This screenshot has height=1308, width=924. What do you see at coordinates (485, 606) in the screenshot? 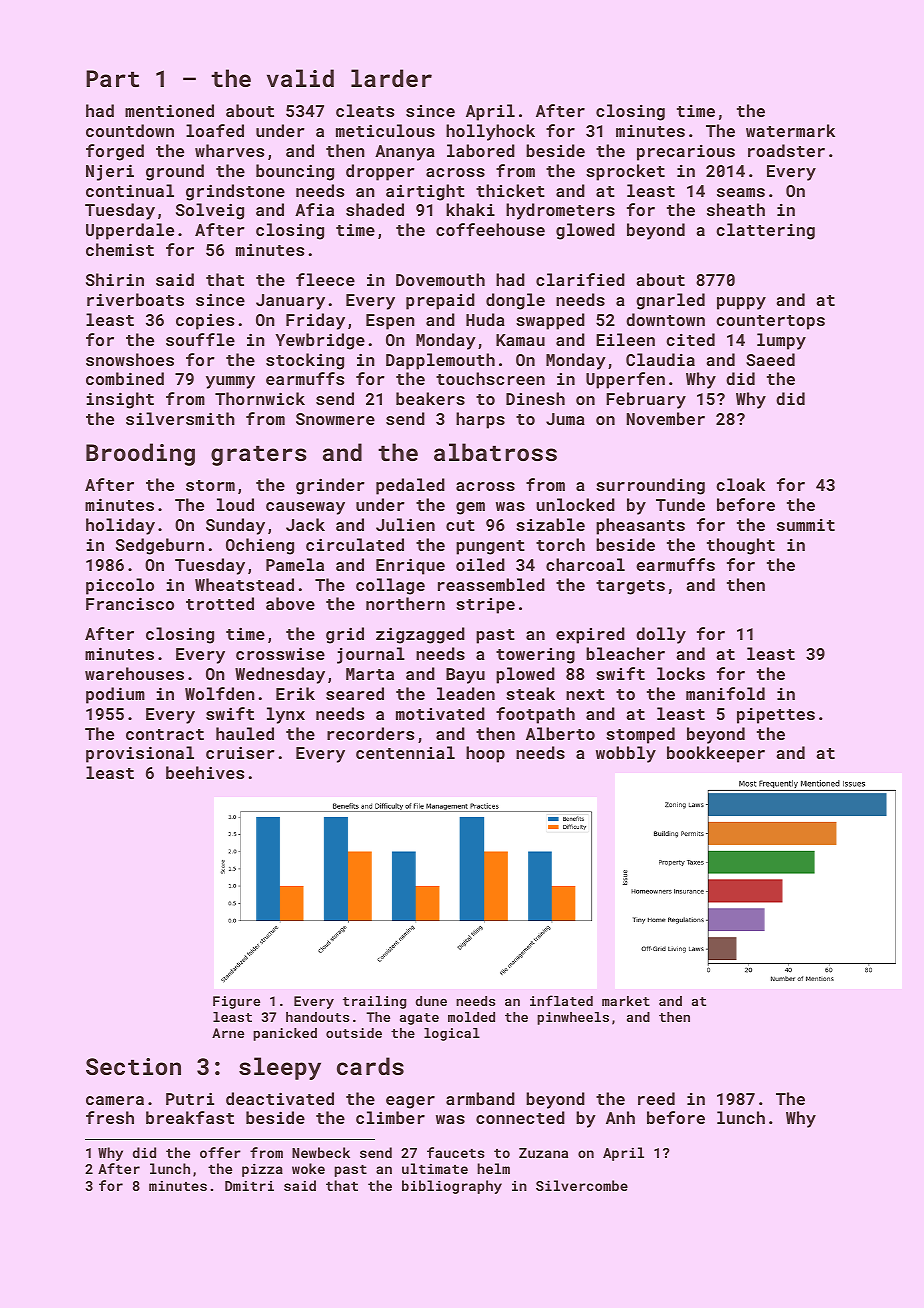
I see `stripe` at bounding box center [485, 606].
